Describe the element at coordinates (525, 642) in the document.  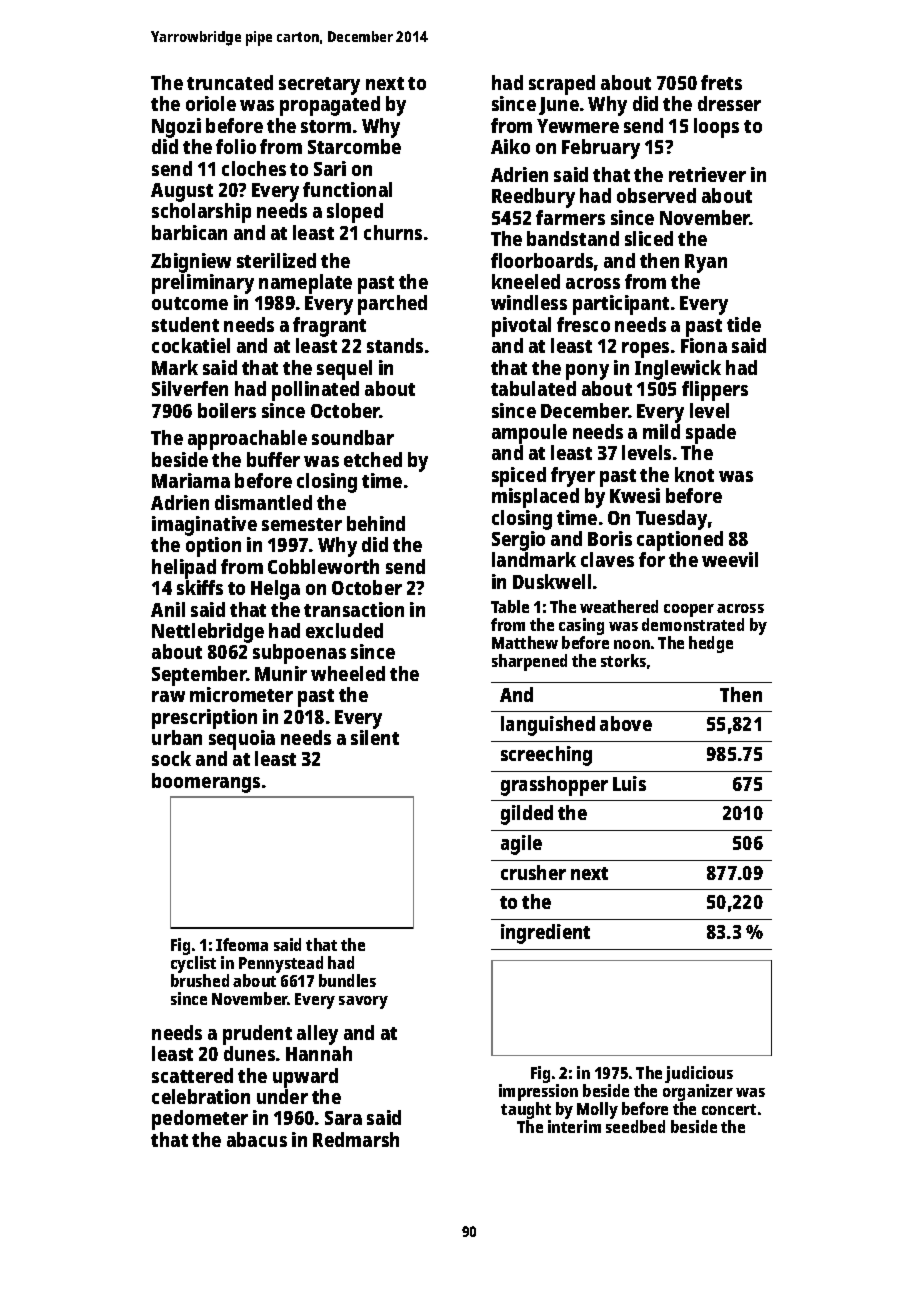
I see `Matthew` at that location.
